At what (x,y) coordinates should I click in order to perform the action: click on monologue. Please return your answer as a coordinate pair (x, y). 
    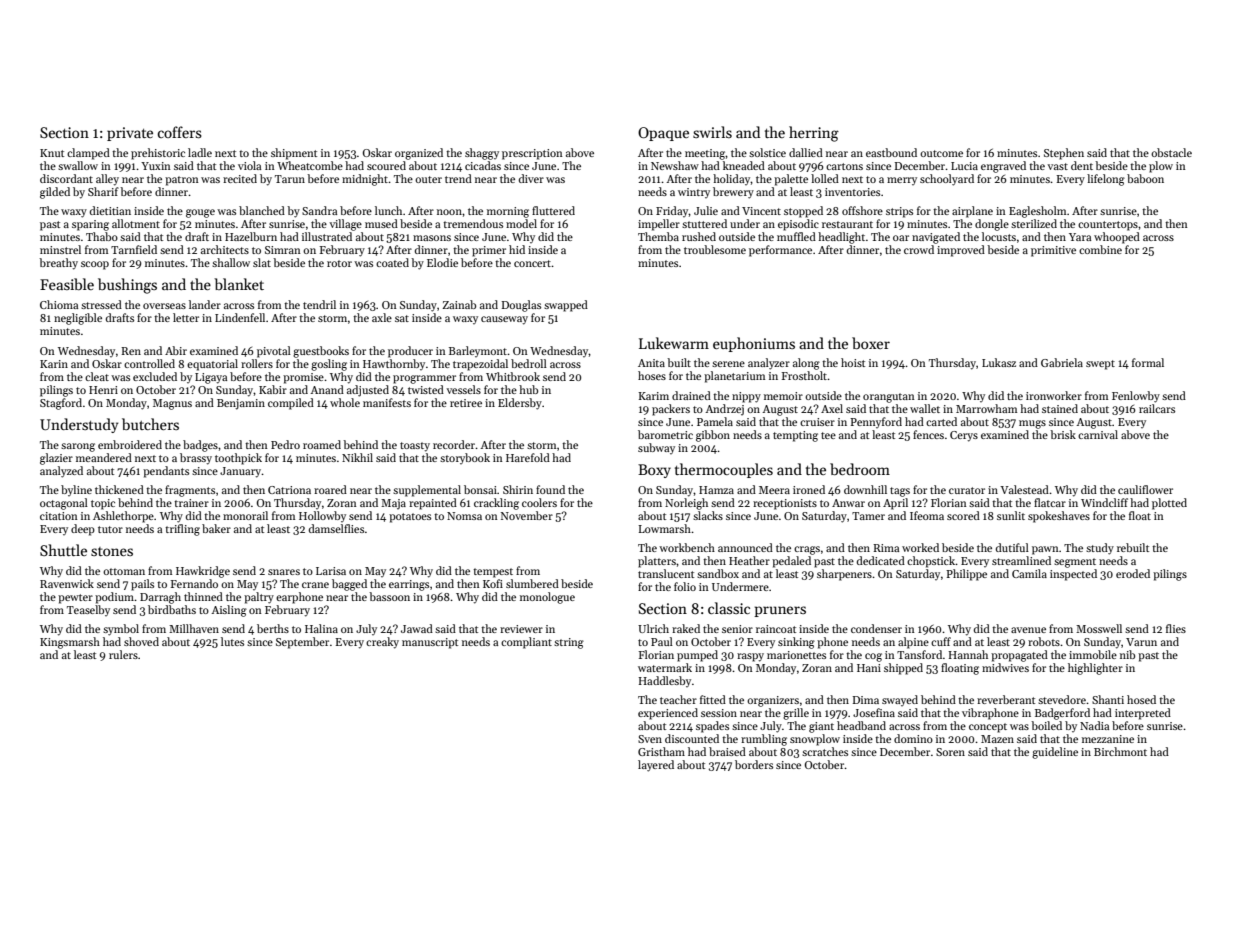
    Looking at the image, I should click on (547, 598).
